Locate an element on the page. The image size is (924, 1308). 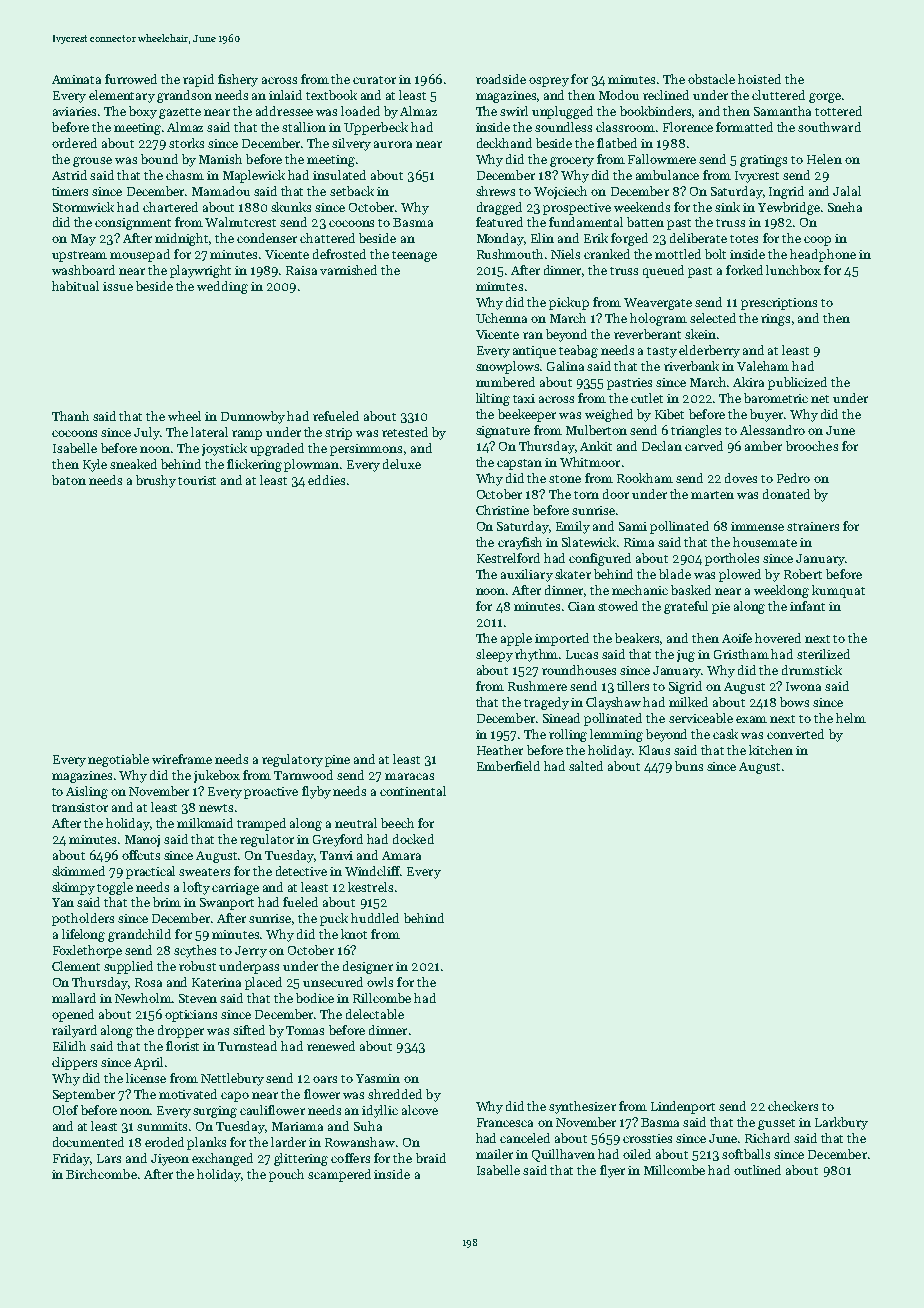
timers is located at coordinates (70, 191).
